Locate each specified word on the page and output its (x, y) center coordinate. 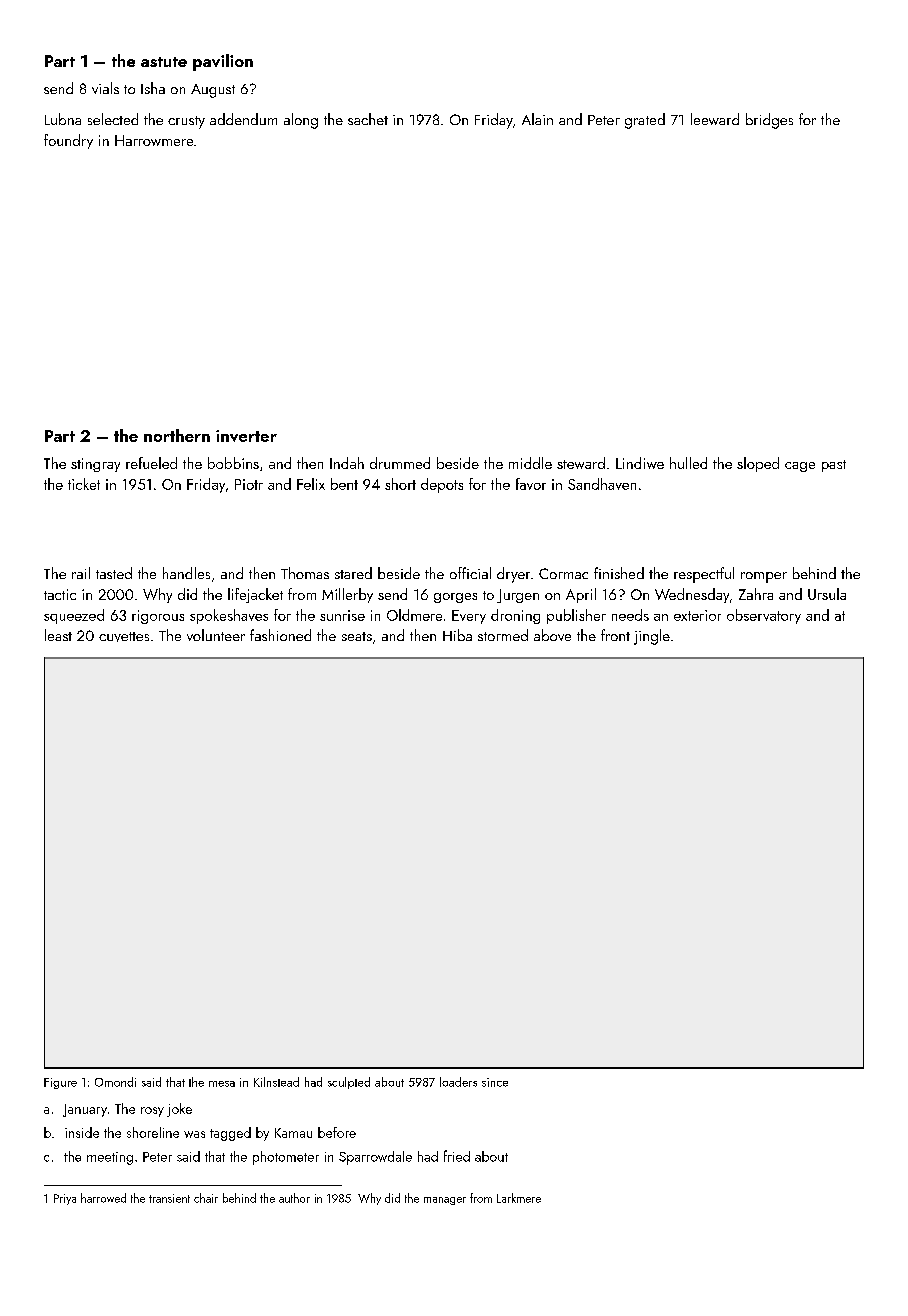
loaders (458, 1082)
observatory (764, 616)
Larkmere (519, 1198)
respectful (704, 575)
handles (186, 573)
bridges (769, 121)
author (294, 1198)
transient (169, 1198)
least (58, 635)
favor (531, 484)
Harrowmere (154, 140)
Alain (537, 119)
